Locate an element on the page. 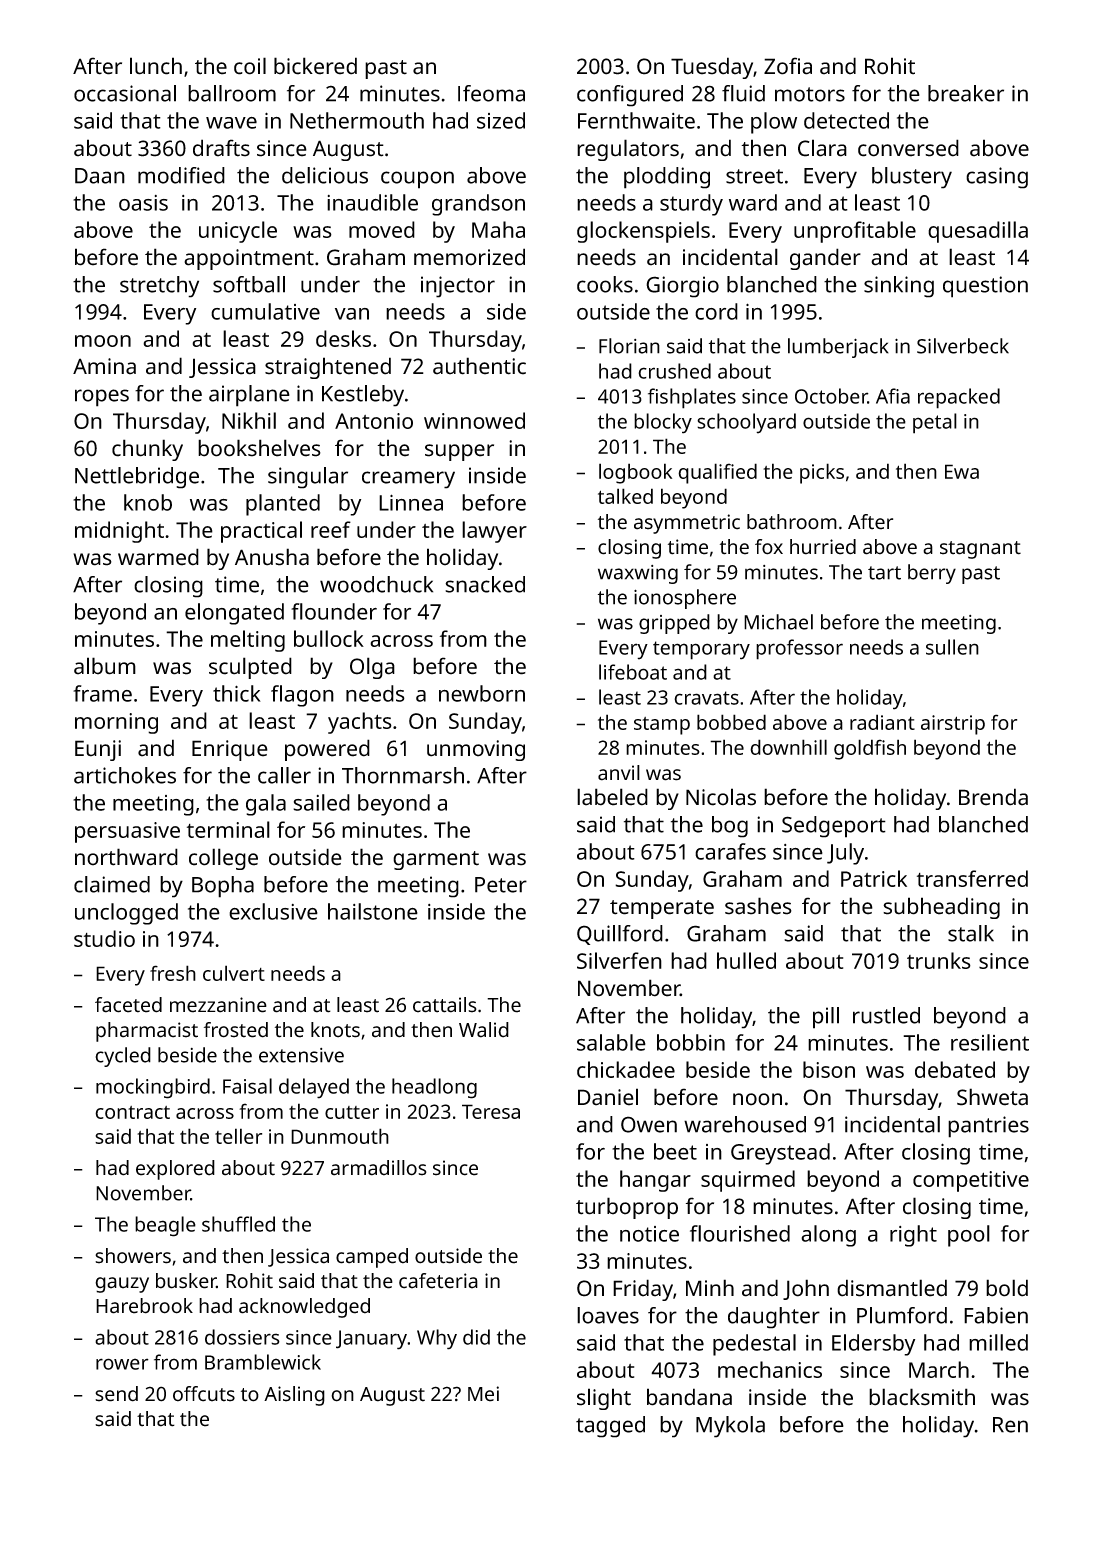 Image resolution: width=1103 pixels, height=1560 pixels. offcuts is located at coordinates (204, 1394).
